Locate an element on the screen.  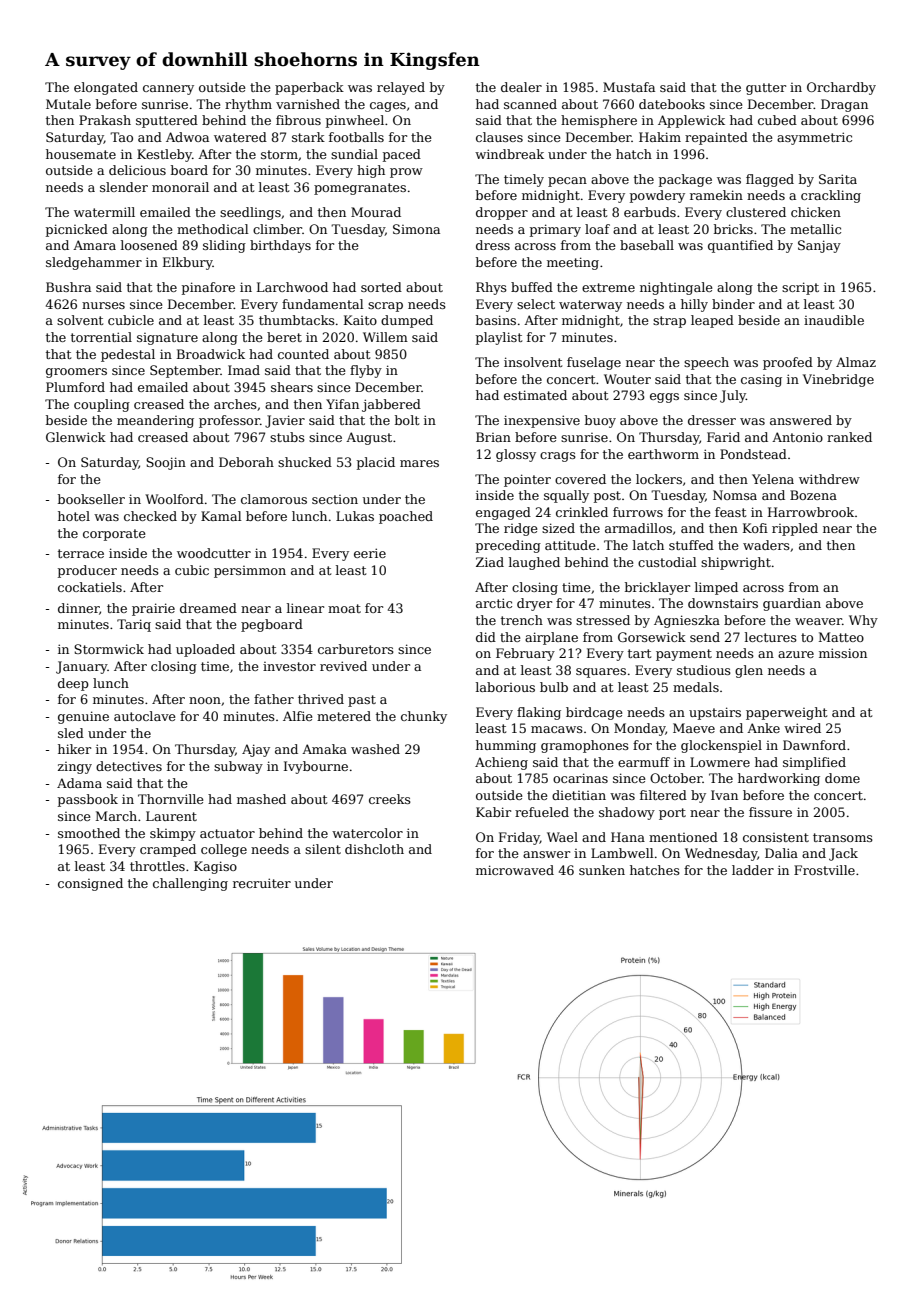
corporate is located at coordinates (114, 535).
